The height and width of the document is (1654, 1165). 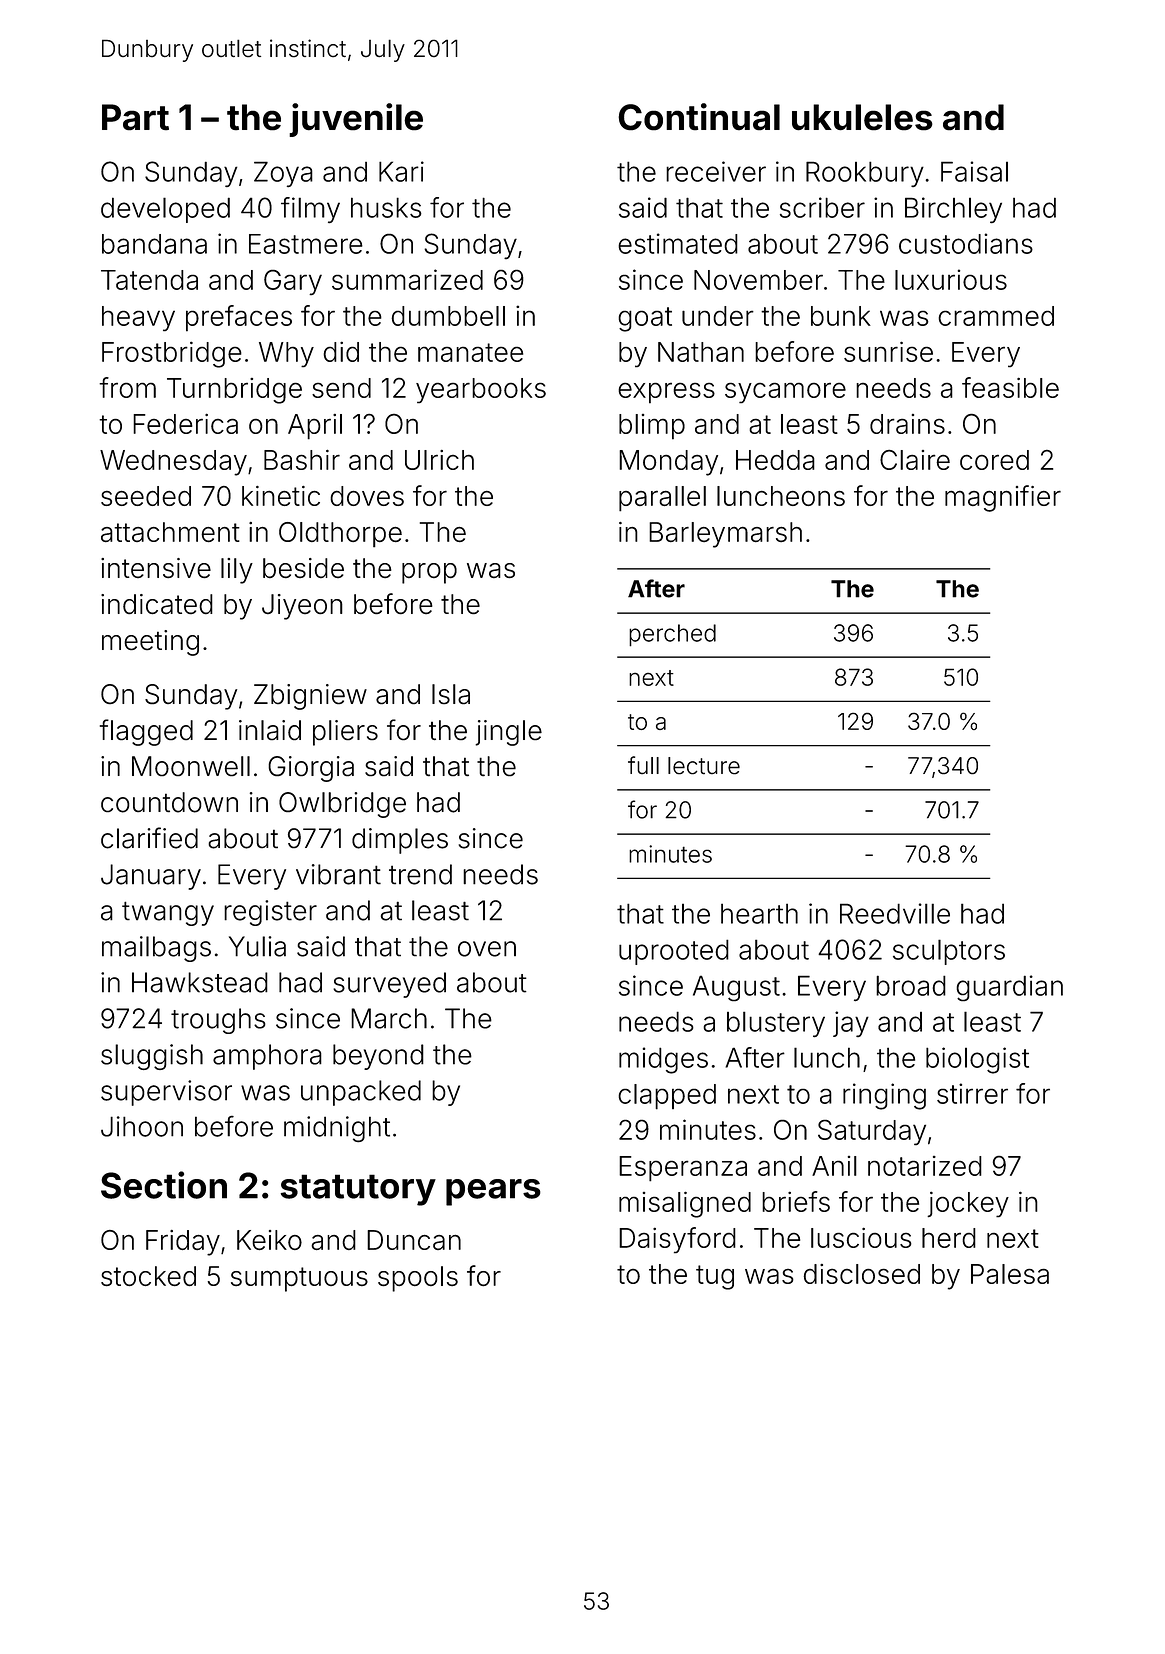 What do you see at coordinates (851, 1024) in the document?
I see `jay` at bounding box center [851, 1024].
